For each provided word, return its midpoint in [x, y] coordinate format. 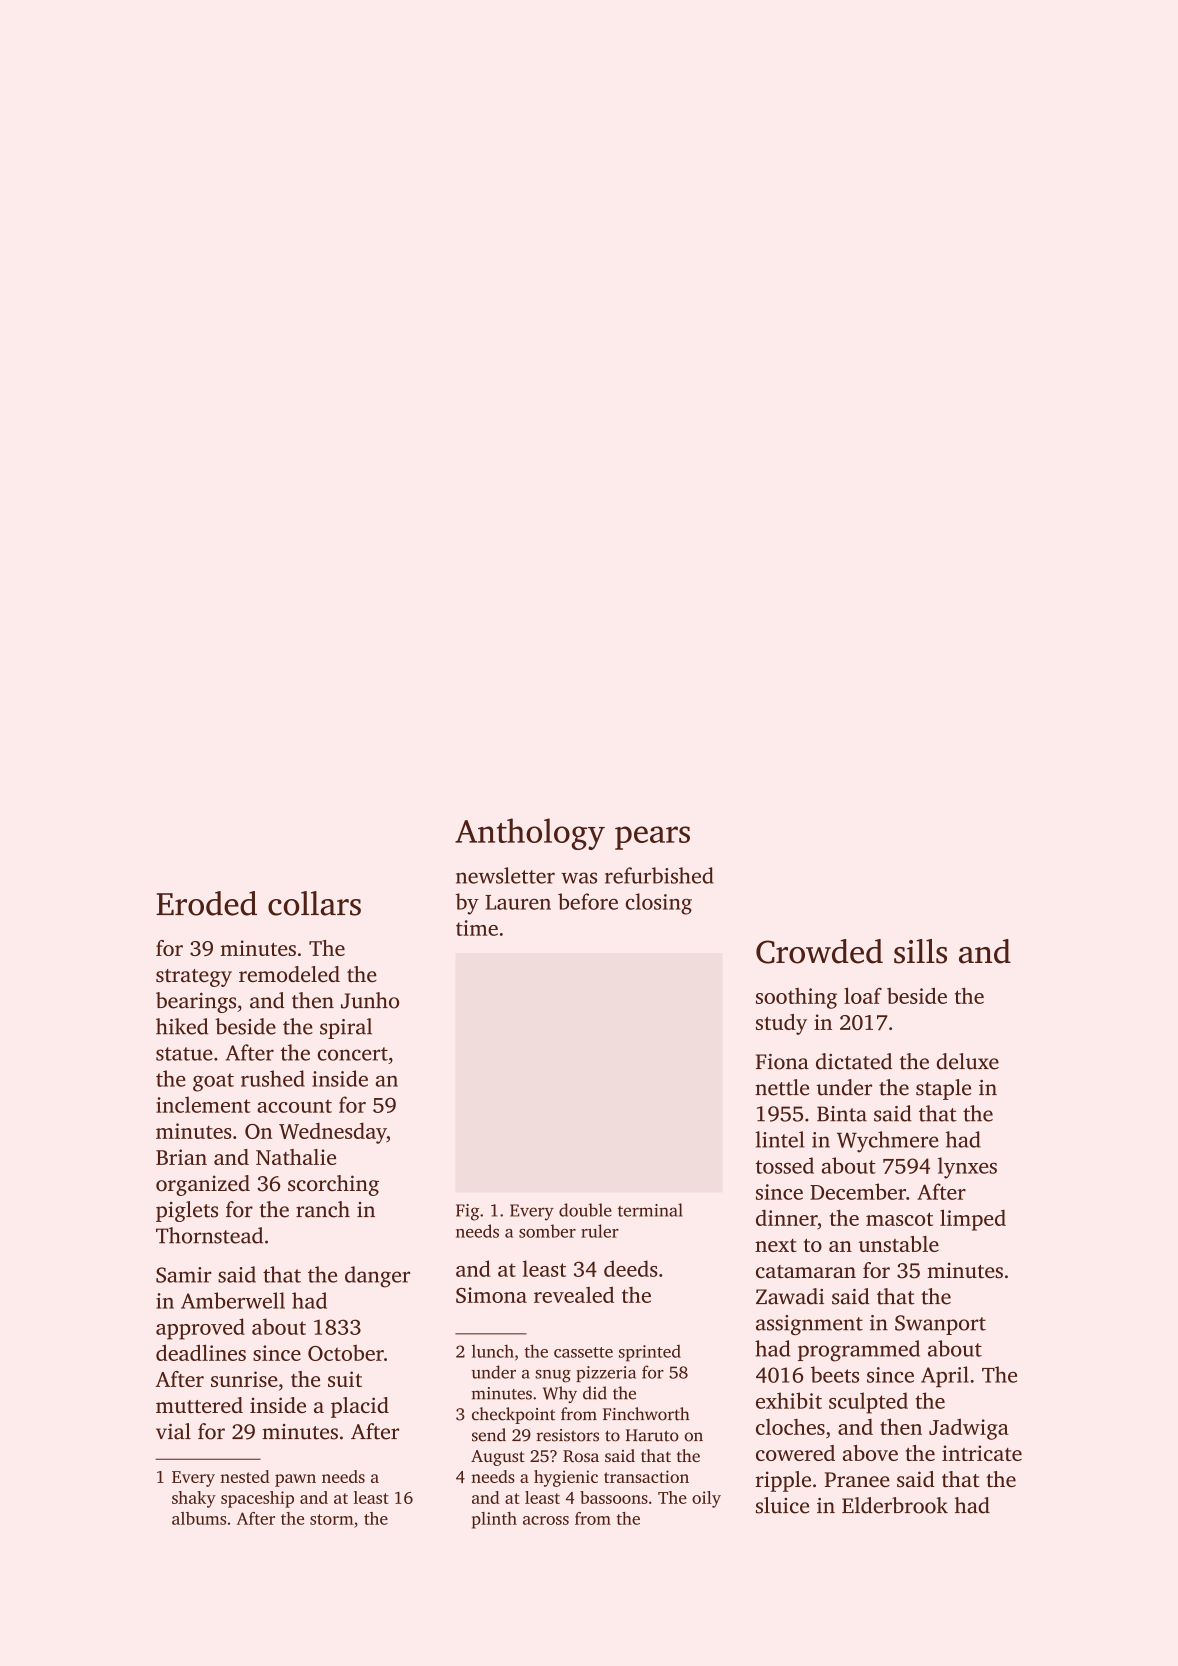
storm [332, 1519]
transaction [646, 1476]
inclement [203, 1104]
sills [920, 951]
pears [652, 838]
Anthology [530, 834]
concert [353, 1054]
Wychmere [888, 1142]
